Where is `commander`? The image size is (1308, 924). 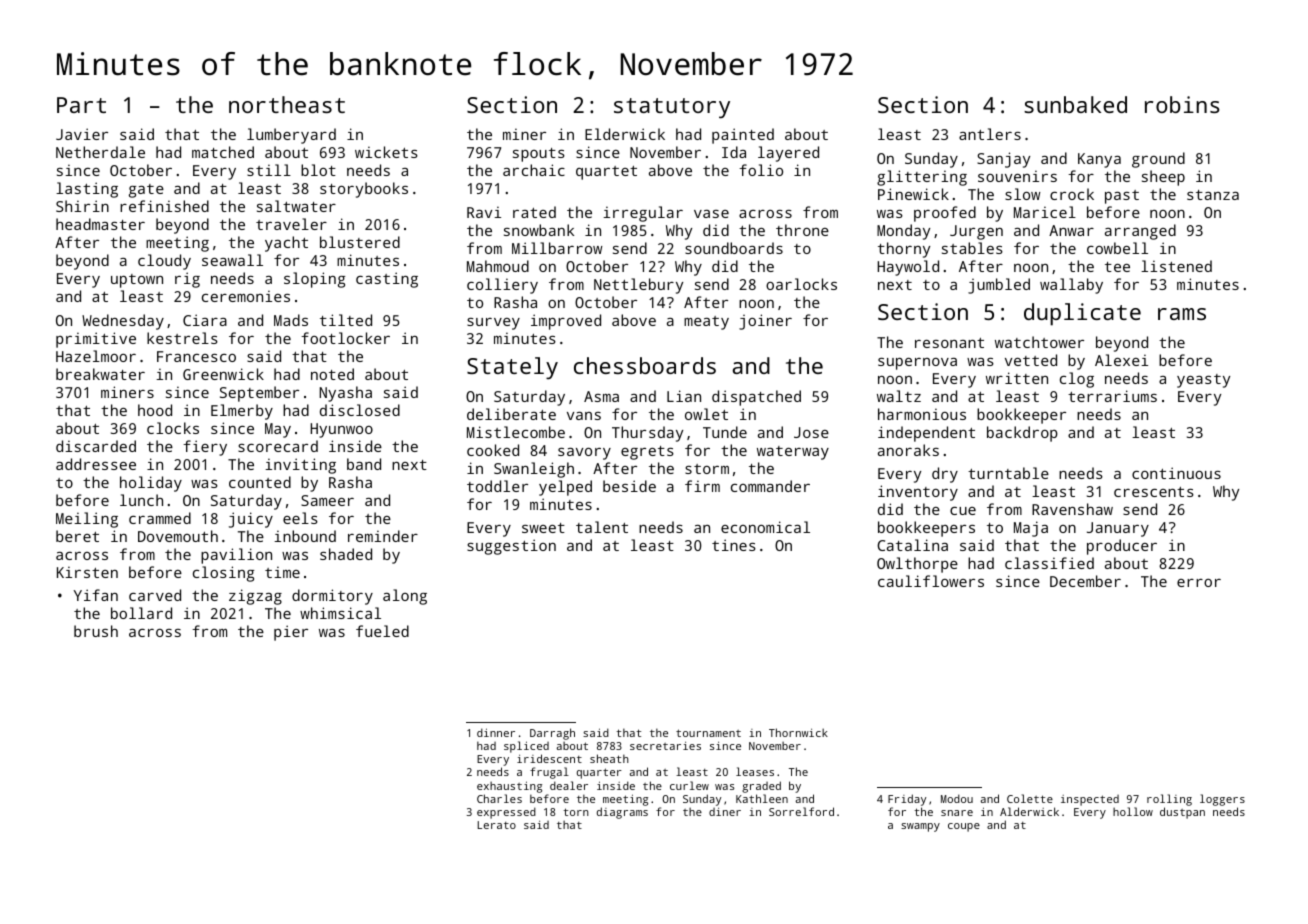 commander is located at coordinates (770, 486).
